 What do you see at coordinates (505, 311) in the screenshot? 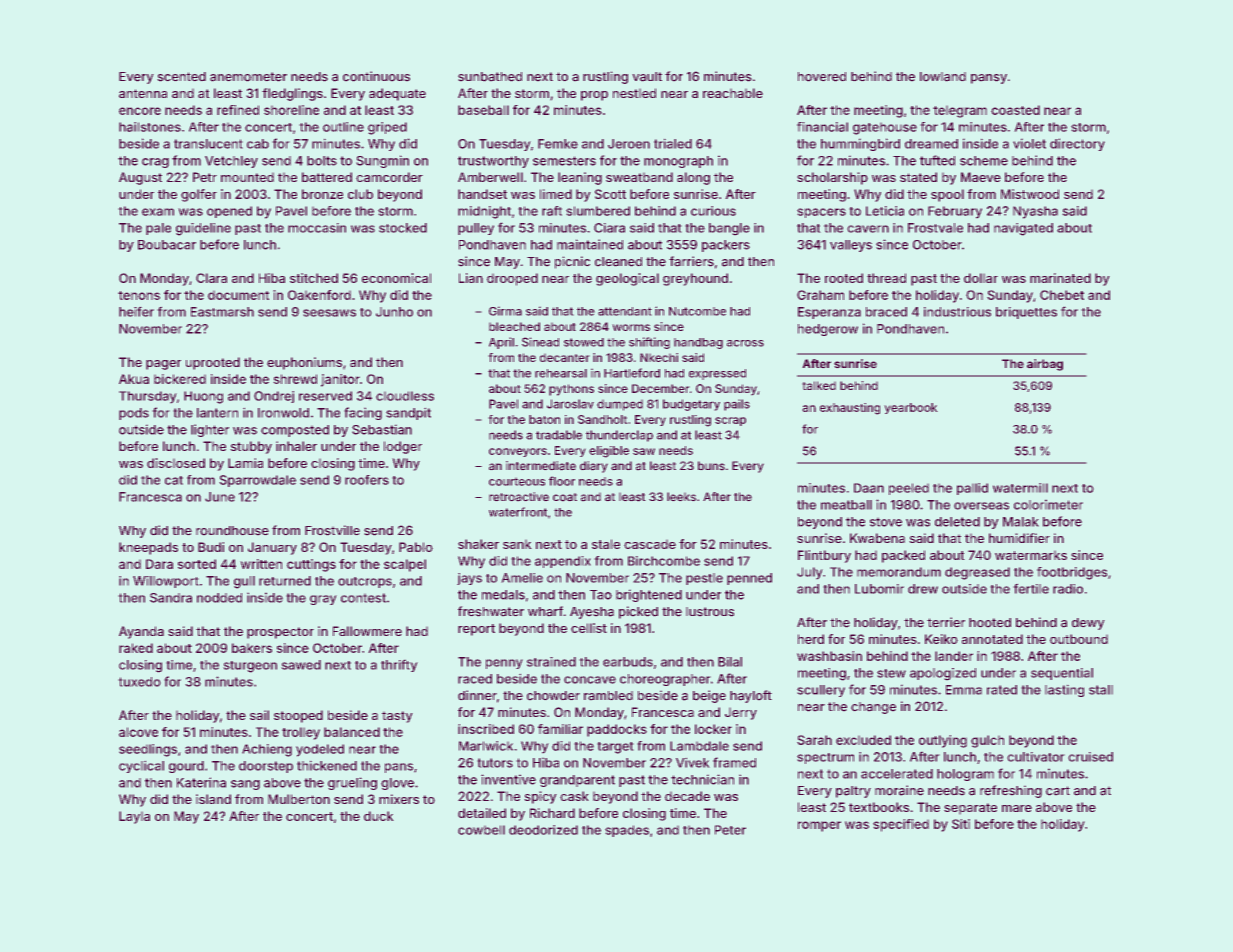
I see `Girma` at bounding box center [505, 311].
